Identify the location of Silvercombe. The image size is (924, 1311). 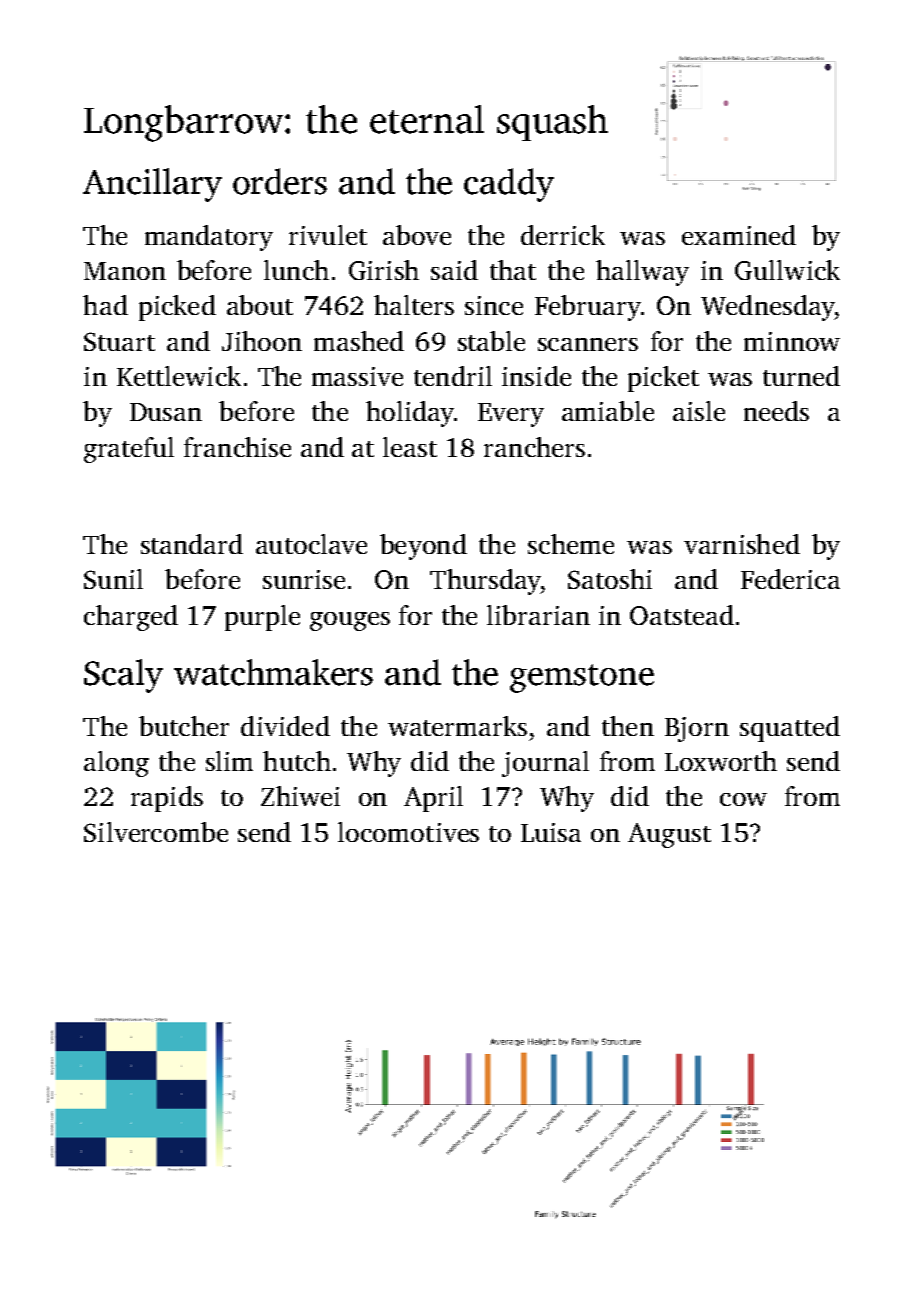
(156, 832).
